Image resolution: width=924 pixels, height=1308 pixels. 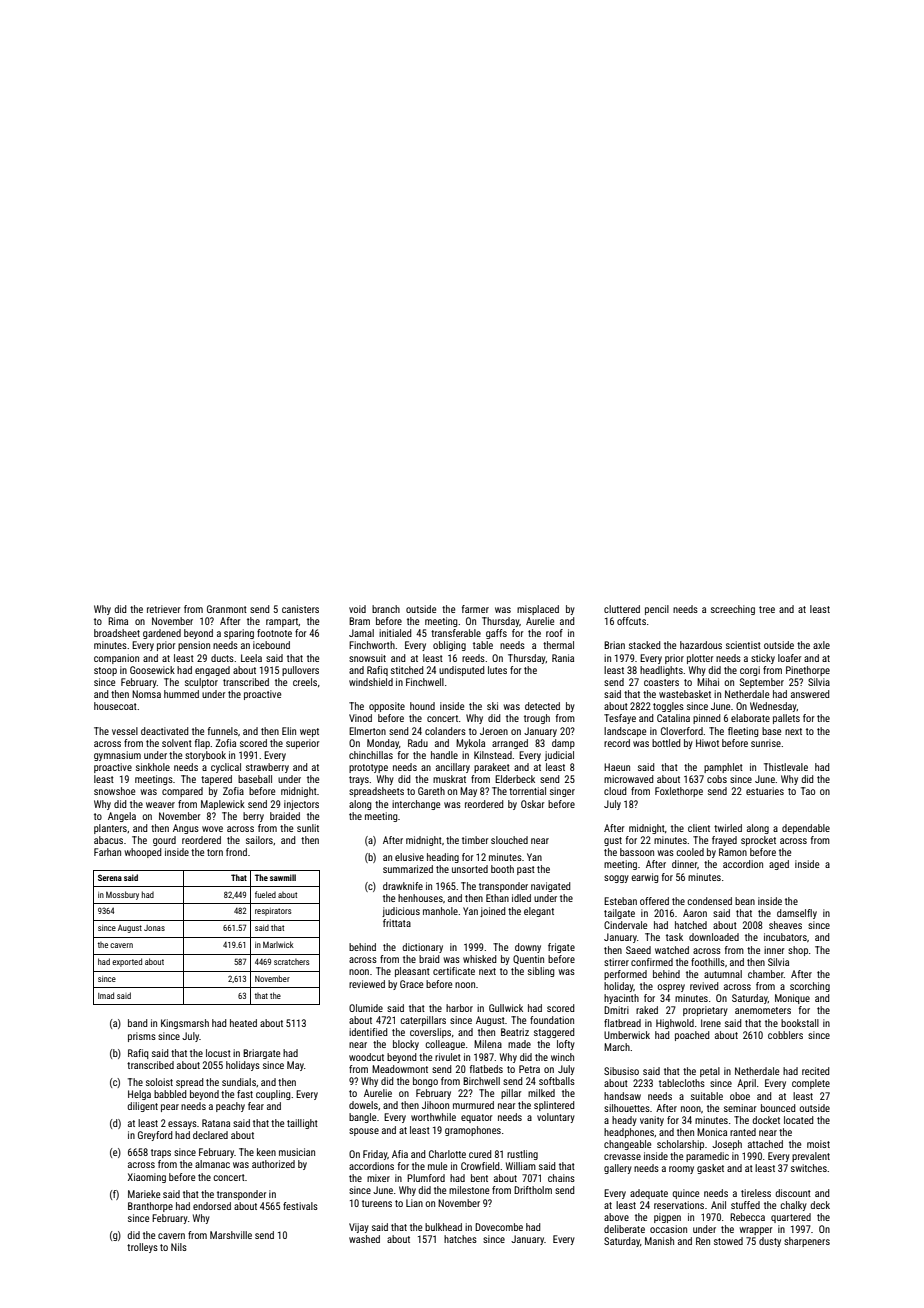 What do you see at coordinates (460, 1239) in the screenshot?
I see `hatches` at bounding box center [460, 1239].
